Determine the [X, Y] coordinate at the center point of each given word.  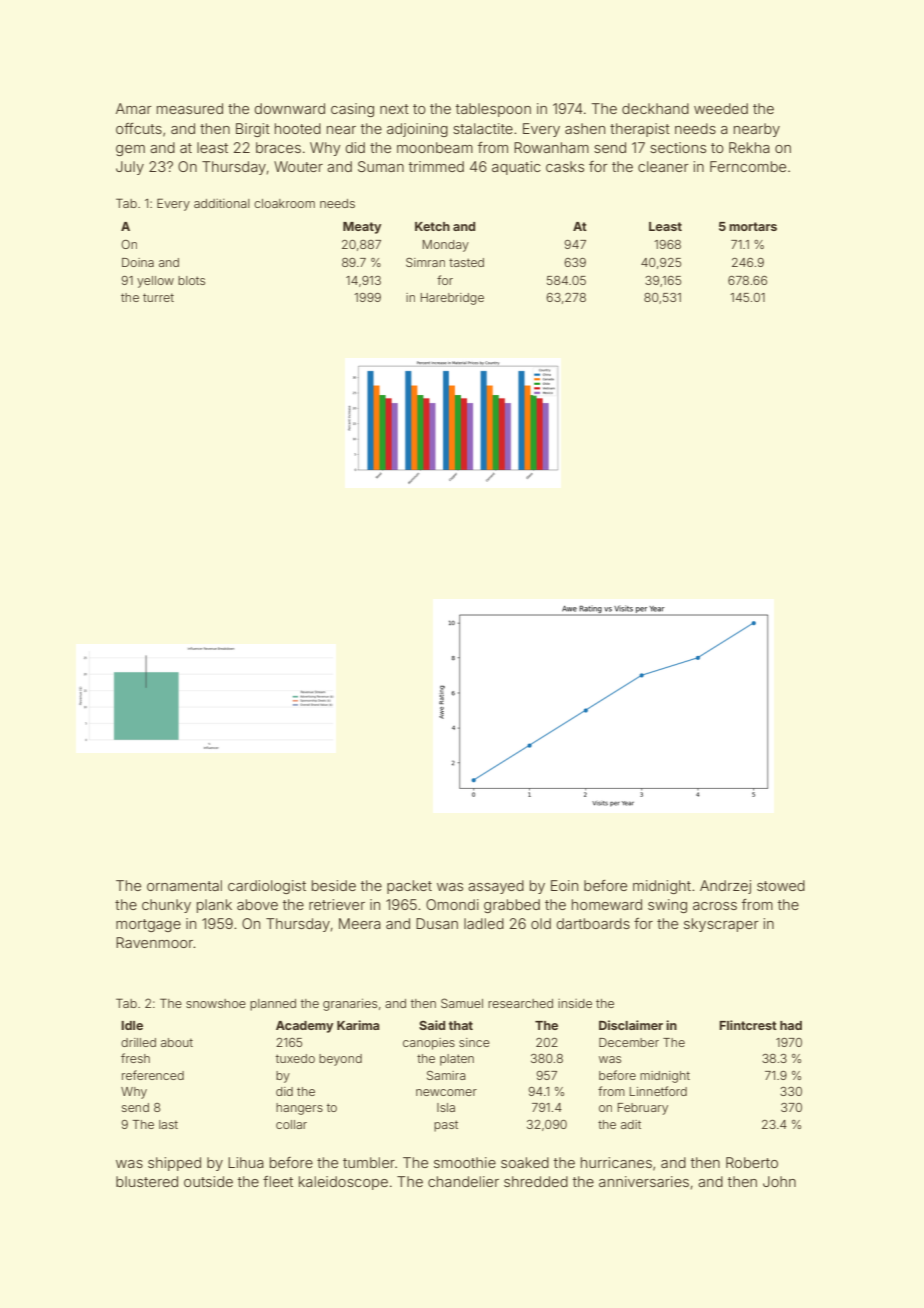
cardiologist [267, 887]
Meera [360, 923]
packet [409, 887]
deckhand [655, 108]
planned [273, 1005]
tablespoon [493, 110]
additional [222, 203]
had [791, 1025]
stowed [781, 885]
